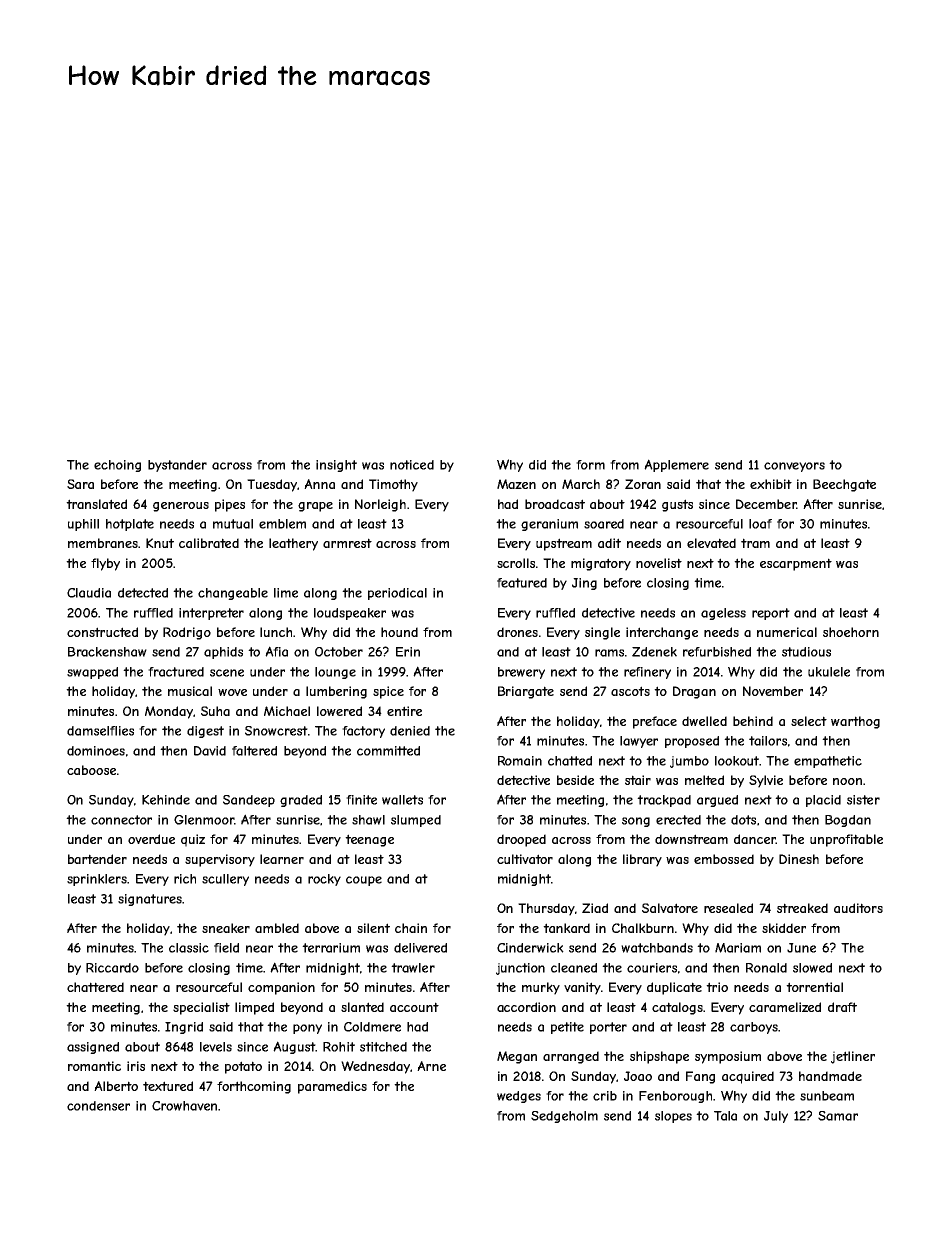  What do you see at coordinates (117, 466) in the document?
I see `echoing` at bounding box center [117, 466].
